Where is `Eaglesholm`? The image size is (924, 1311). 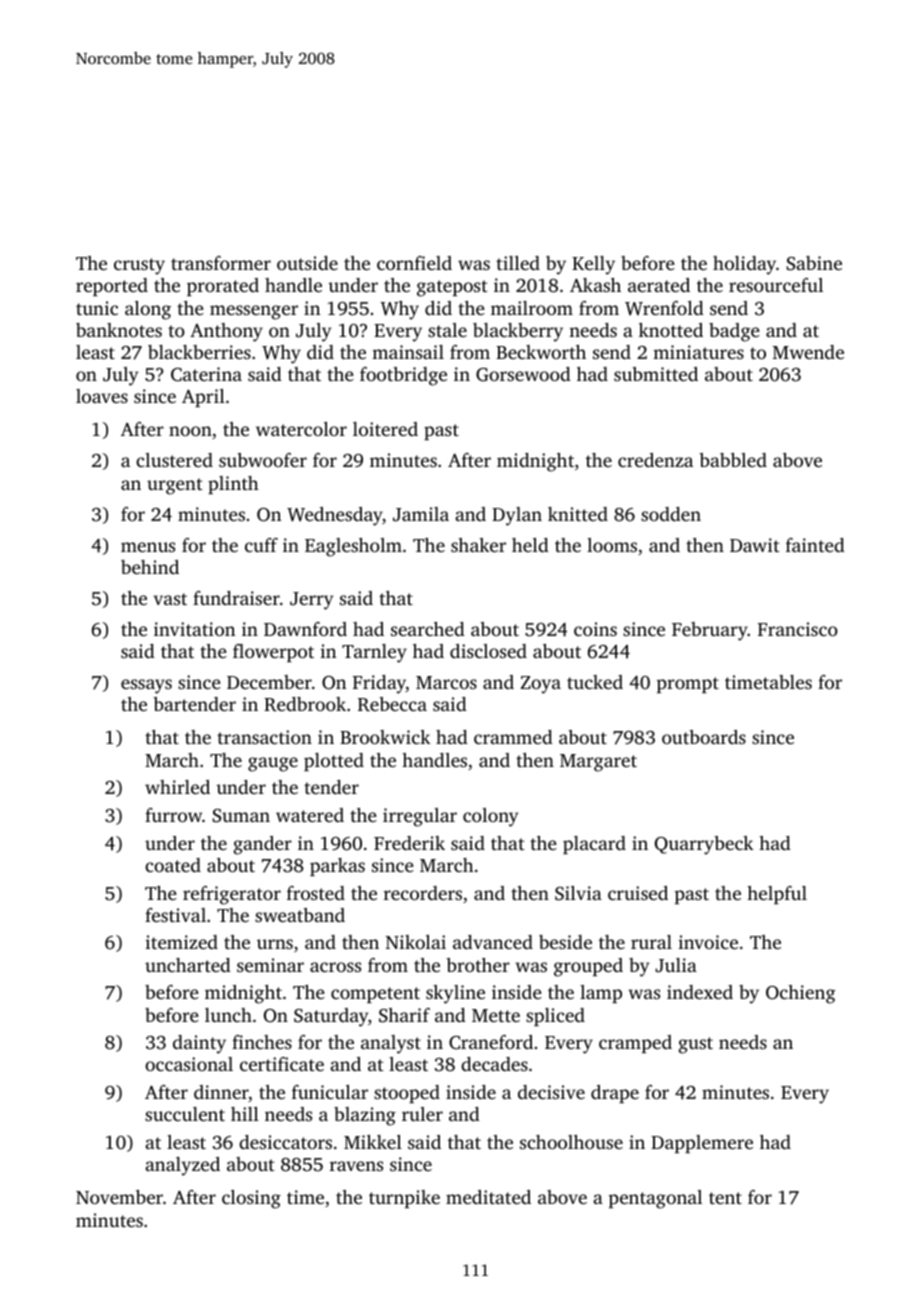
Eaglesholm is located at coordinates (353, 547).
